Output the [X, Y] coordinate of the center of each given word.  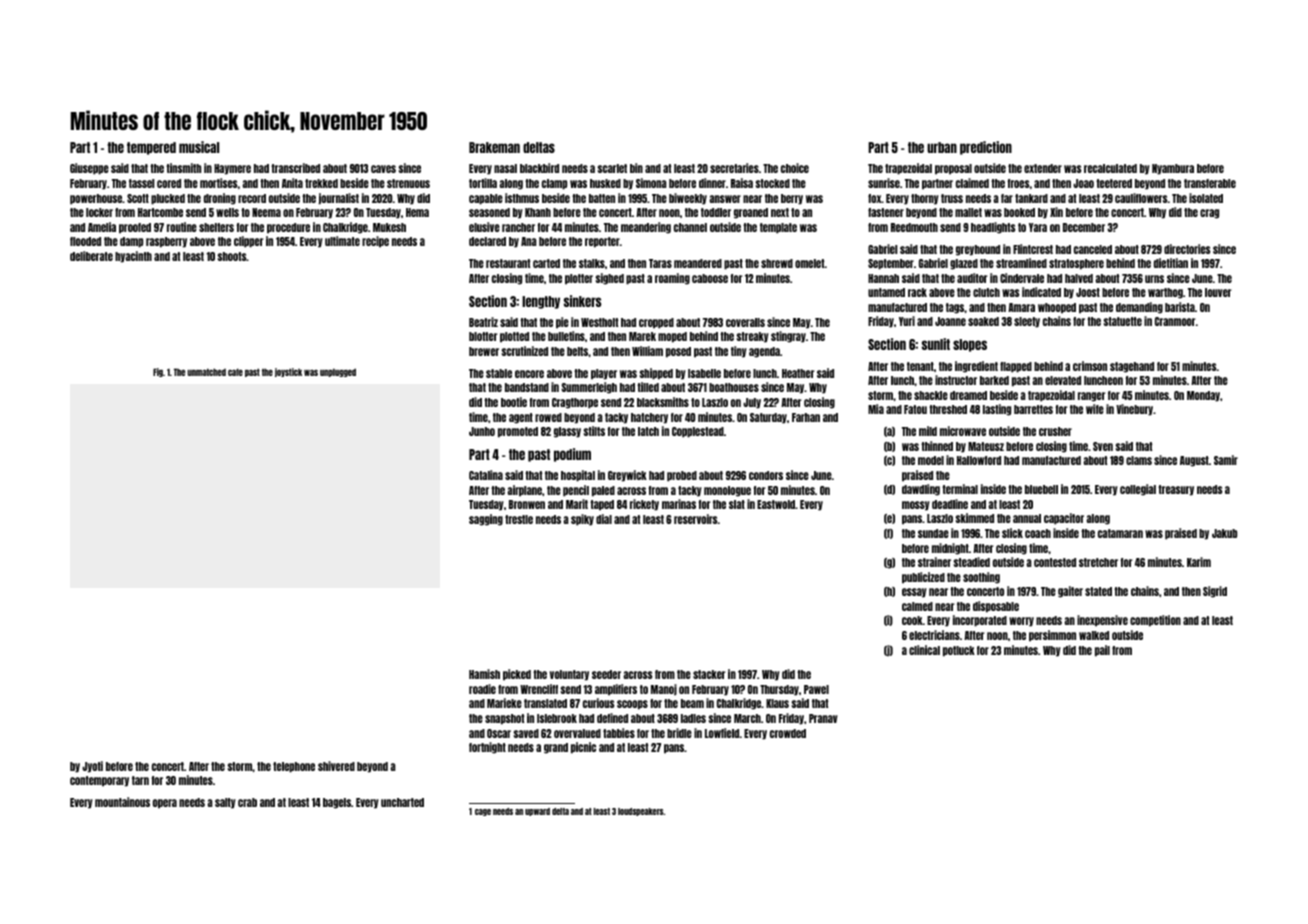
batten [602, 198]
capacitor [1064, 519]
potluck [959, 651]
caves [383, 169]
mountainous [122, 802]
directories [1187, 249]
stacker [709, 674]
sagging [486, 520]
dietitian [1171, 263]
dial [604, 519]
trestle [519, 519]
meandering [646, 228]
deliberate [91, 256]
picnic [583, 748]
